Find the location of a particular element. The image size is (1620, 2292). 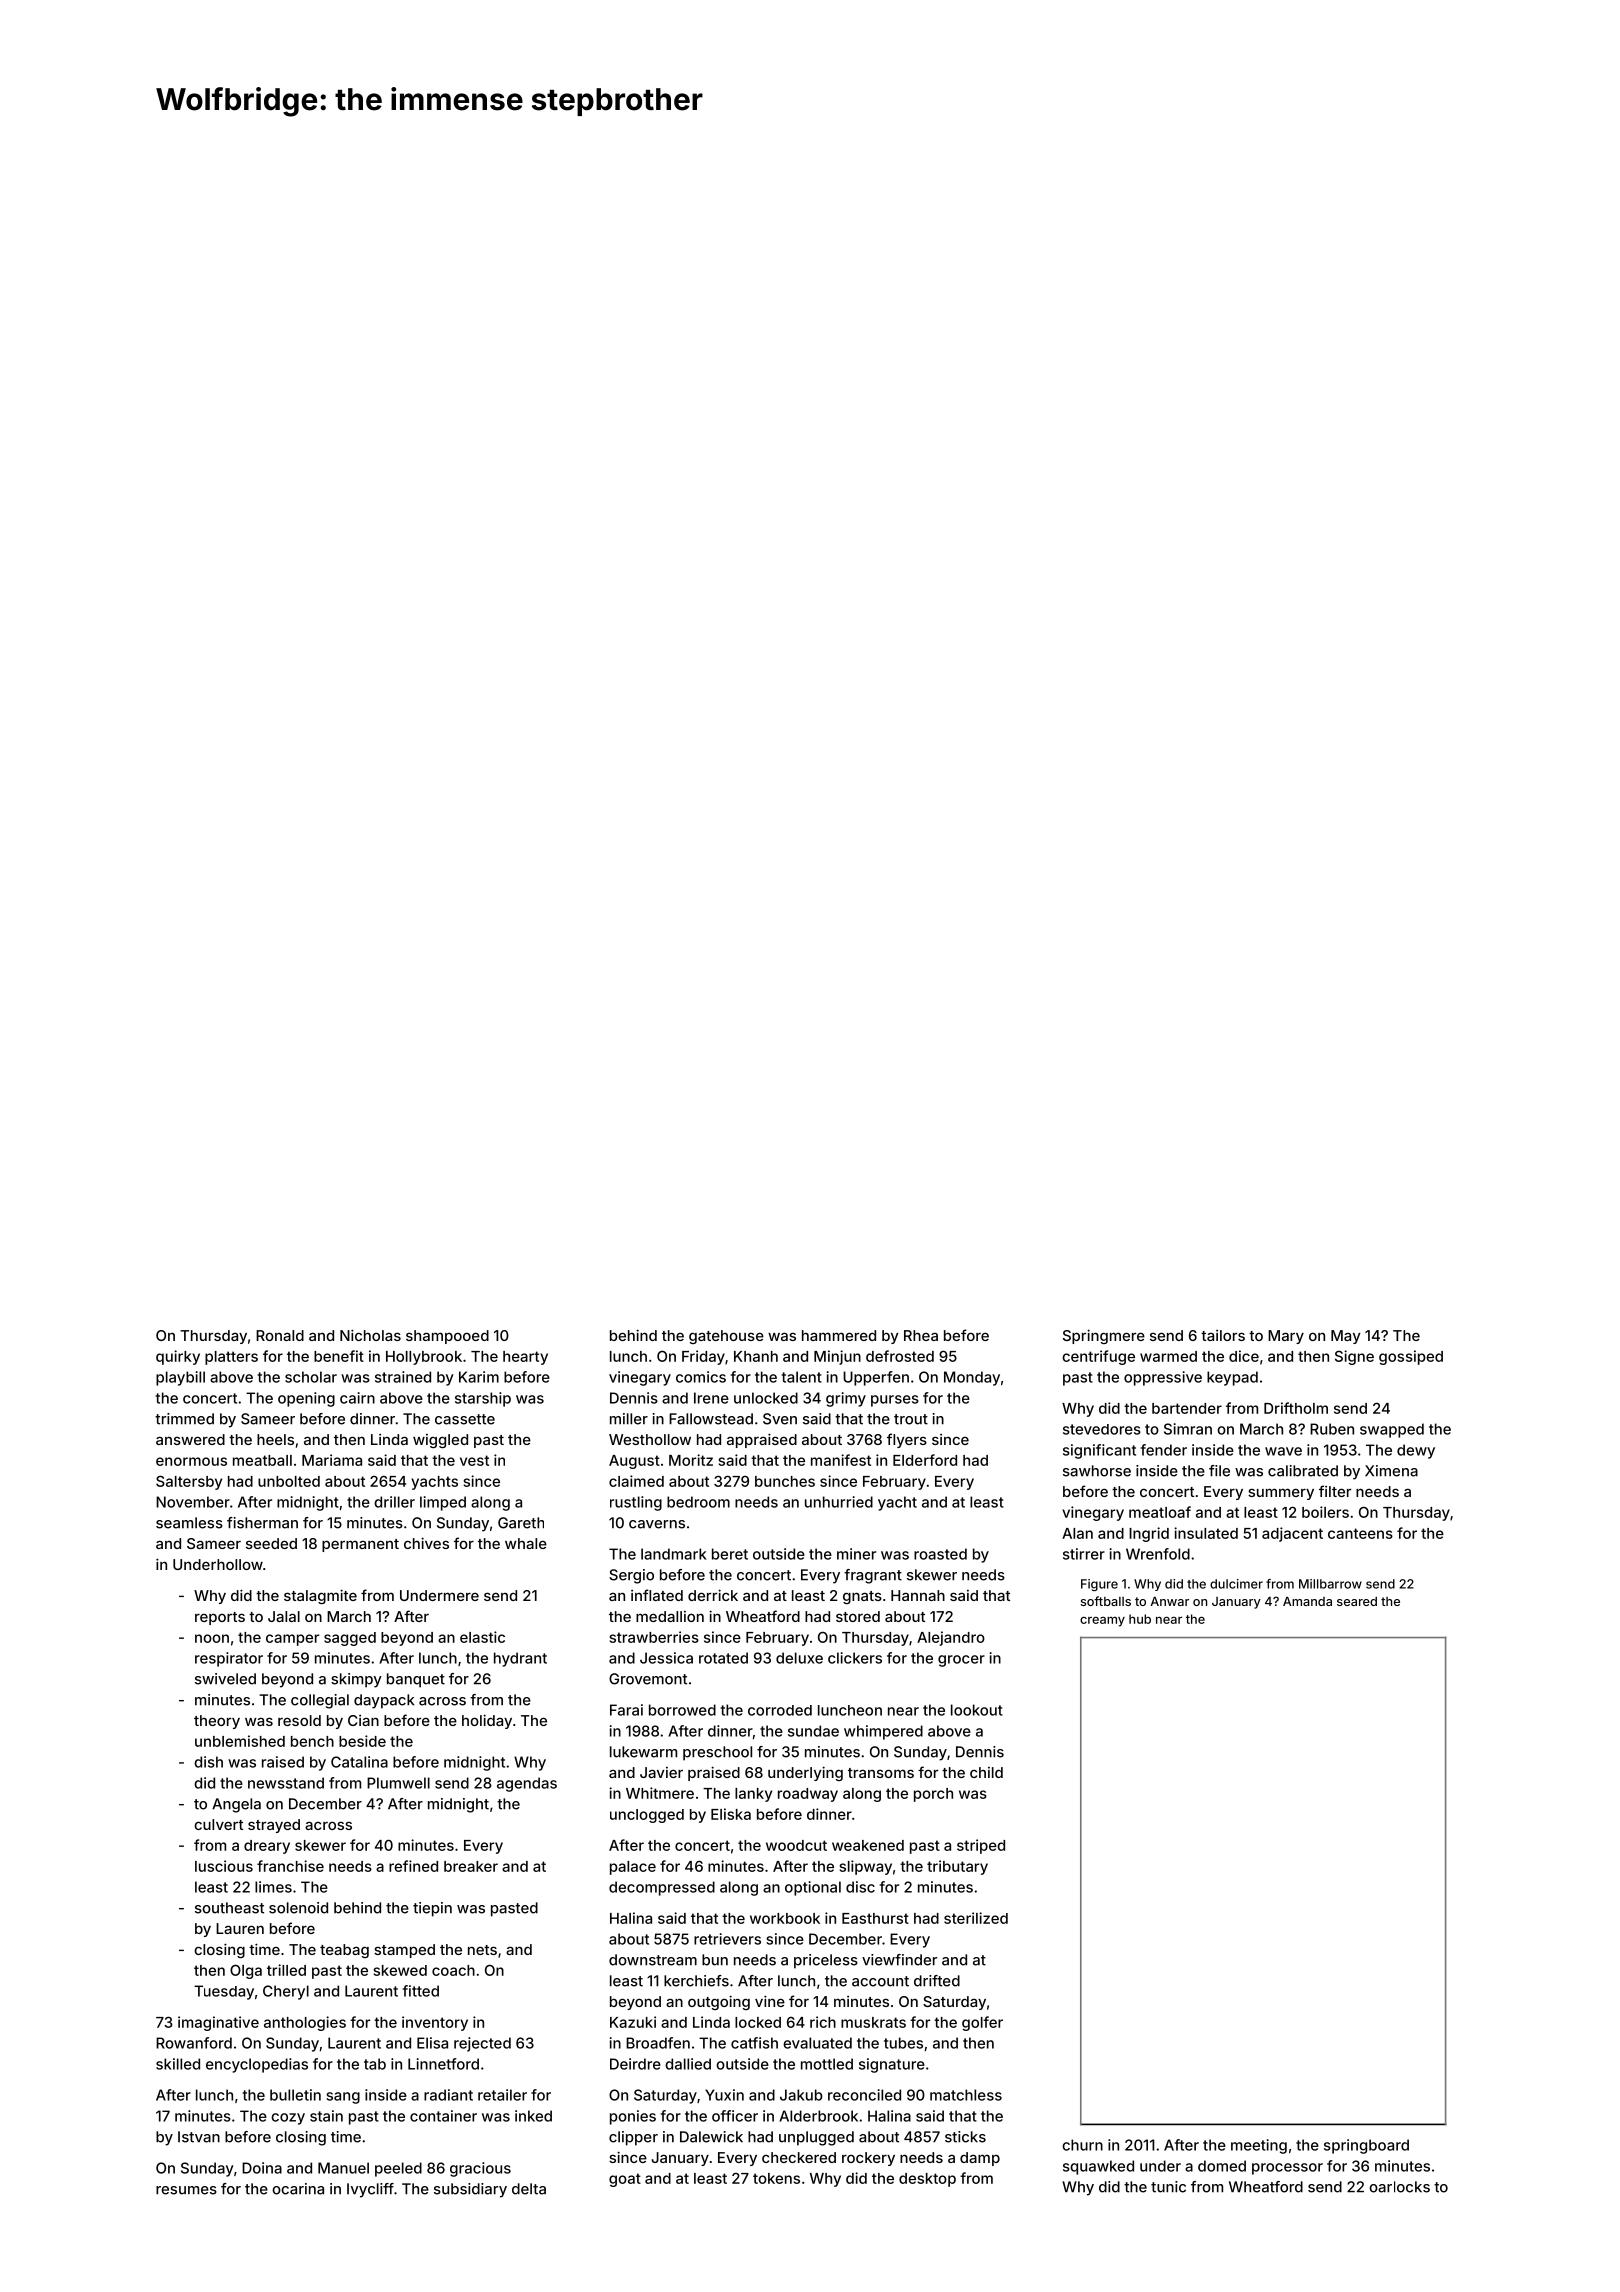

mottled is located at coordinates (827, 2064).
